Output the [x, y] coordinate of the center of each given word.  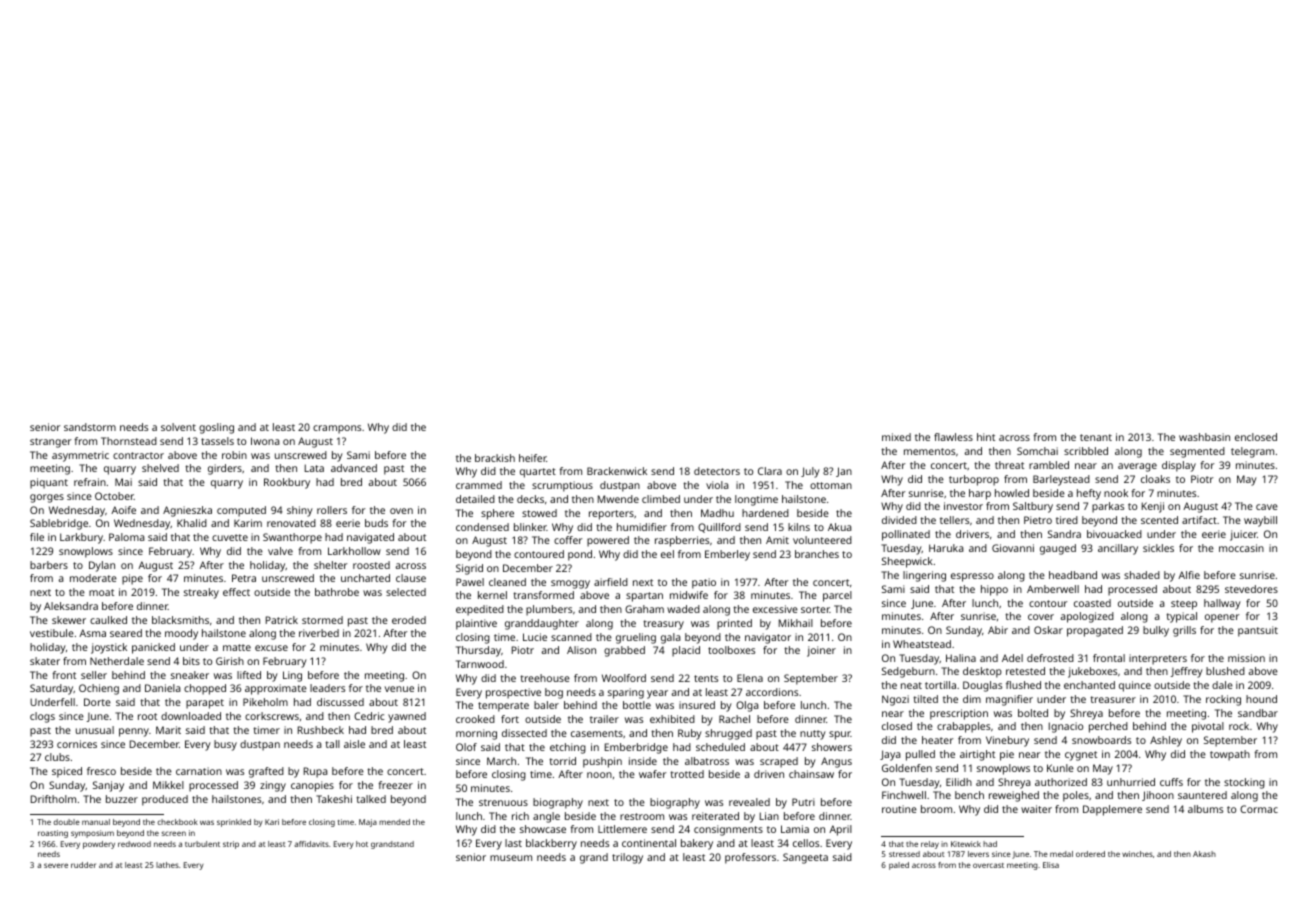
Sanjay [108, 786]
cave [1267, 507]
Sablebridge [59, 524]
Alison [581, 650]
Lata [314, 468]
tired [1067, 520]
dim [972, 699]
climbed [661, 499]
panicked [153, 648]
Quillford [719, 528]
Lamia [795, 829]
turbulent [202, 844]
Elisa [1051, 865]
